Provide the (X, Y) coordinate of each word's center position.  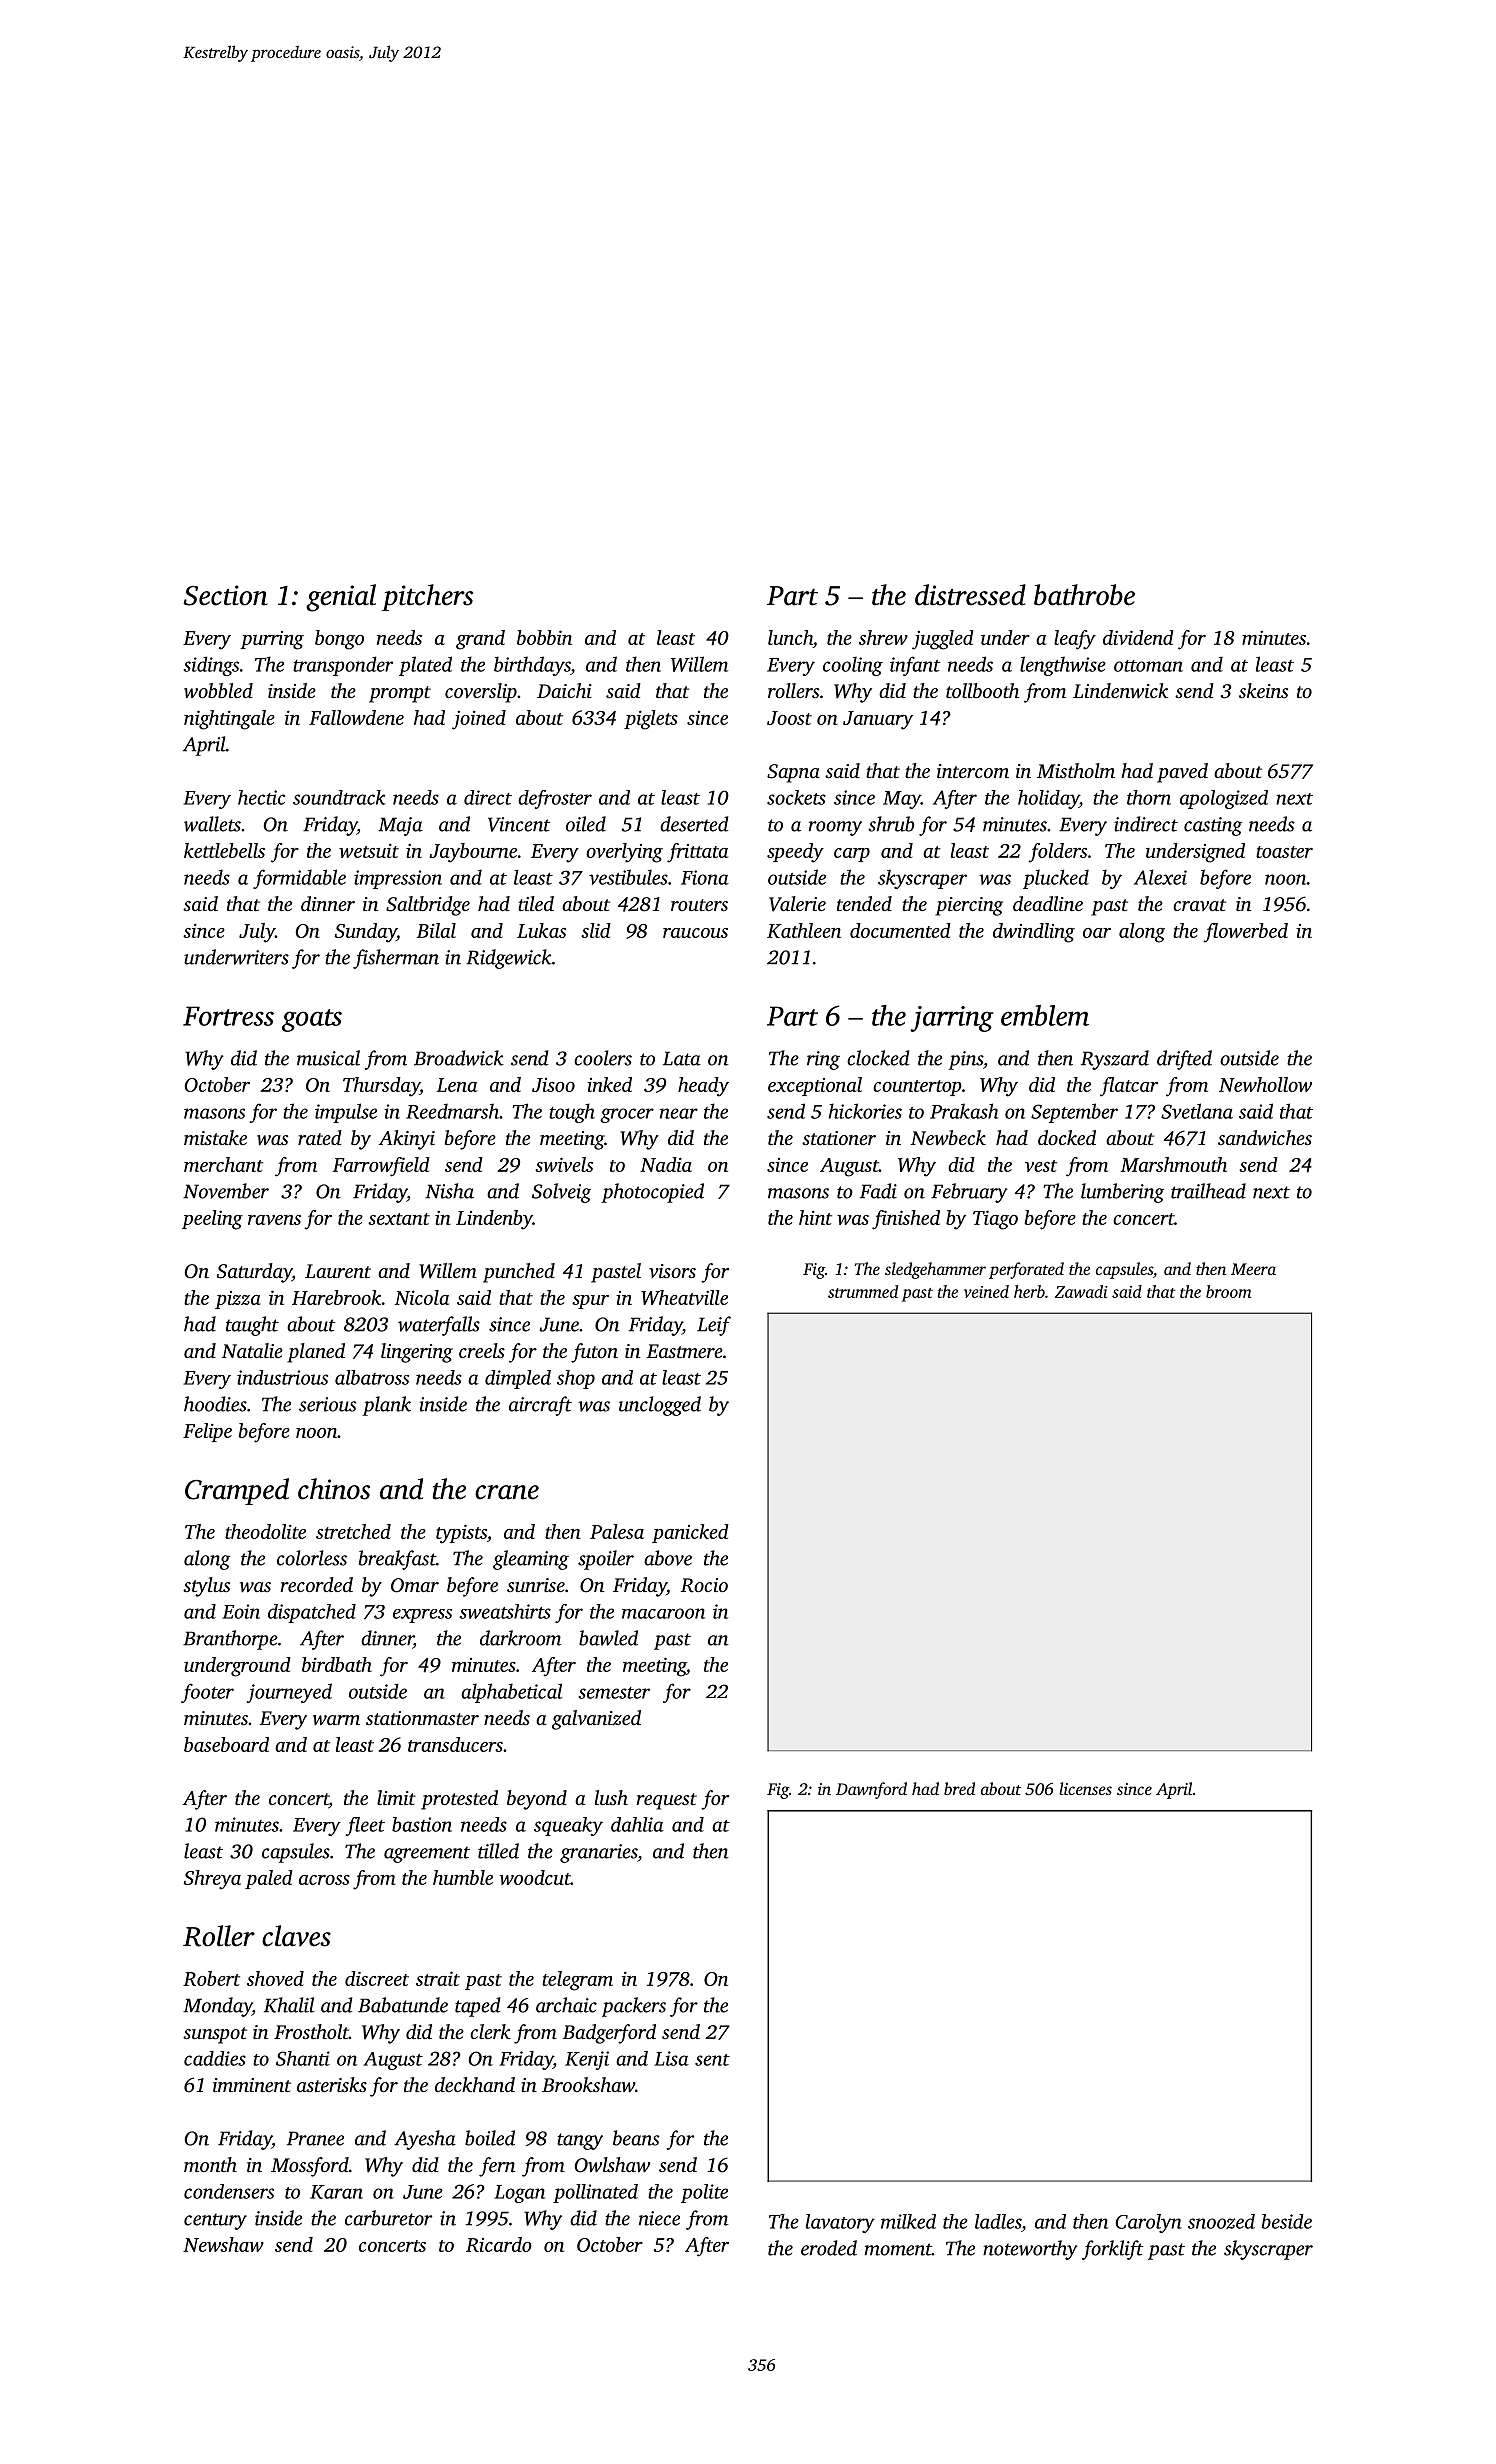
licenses (1085, 1788)
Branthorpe (230, 1640)
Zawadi (1081, 1291)
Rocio (704, 1585)
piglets (651, 720)
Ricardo (499, 2244)
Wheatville (684, 1297)
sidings (211, 666)
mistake (215, 1137)
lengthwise (1063, 666)
